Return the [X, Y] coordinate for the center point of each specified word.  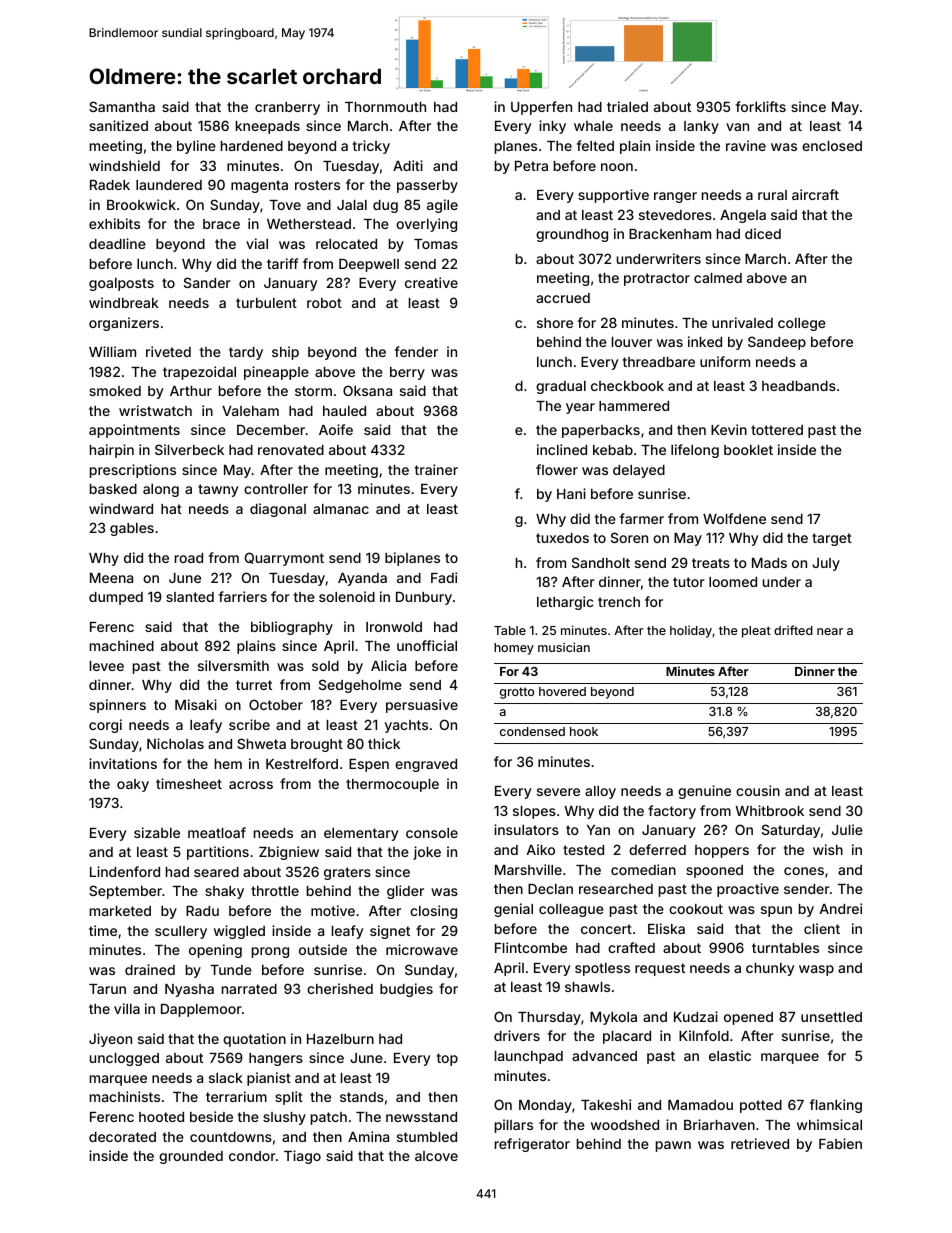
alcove [436, 1156]
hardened [252, 146]
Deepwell [369, 265]
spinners [117, 706]
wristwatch [155, 410]
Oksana [367, 390]
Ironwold [394, 627]
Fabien [840, 1143]
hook [584, 731]
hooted [161, 1117]
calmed [718, 278]
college [802, 324]
